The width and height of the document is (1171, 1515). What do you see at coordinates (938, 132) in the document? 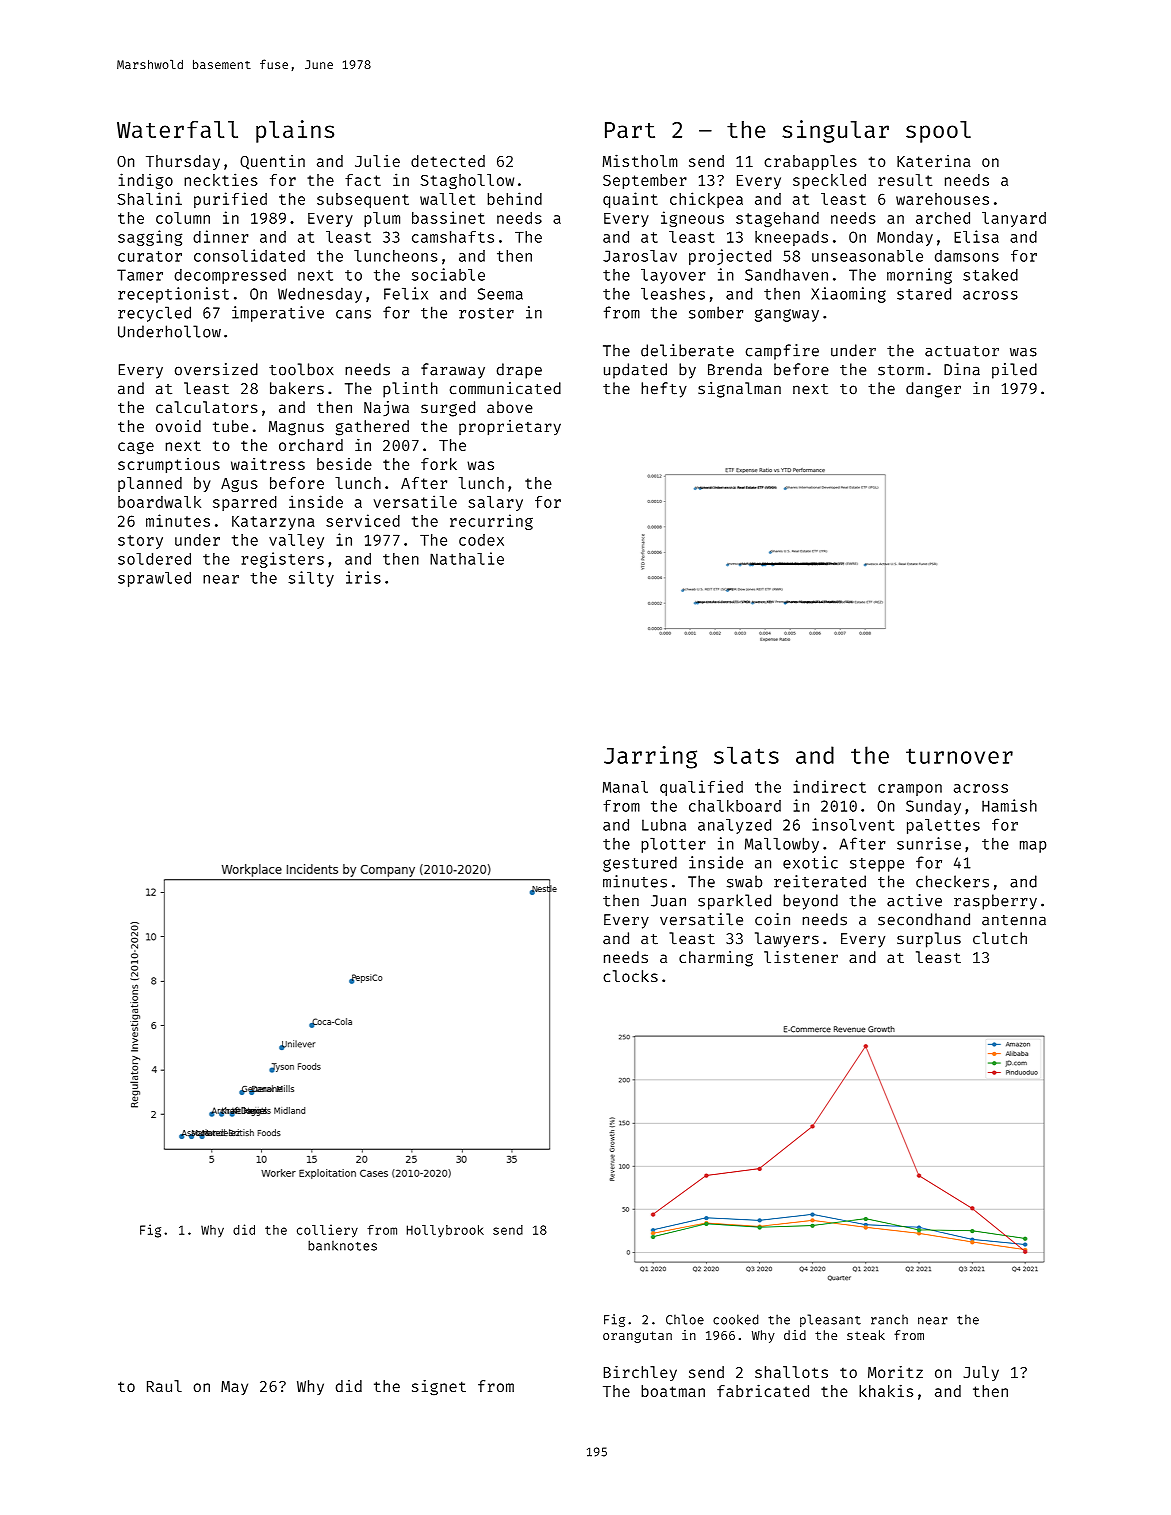
I see `spool` at bounding box center [938, 132].
